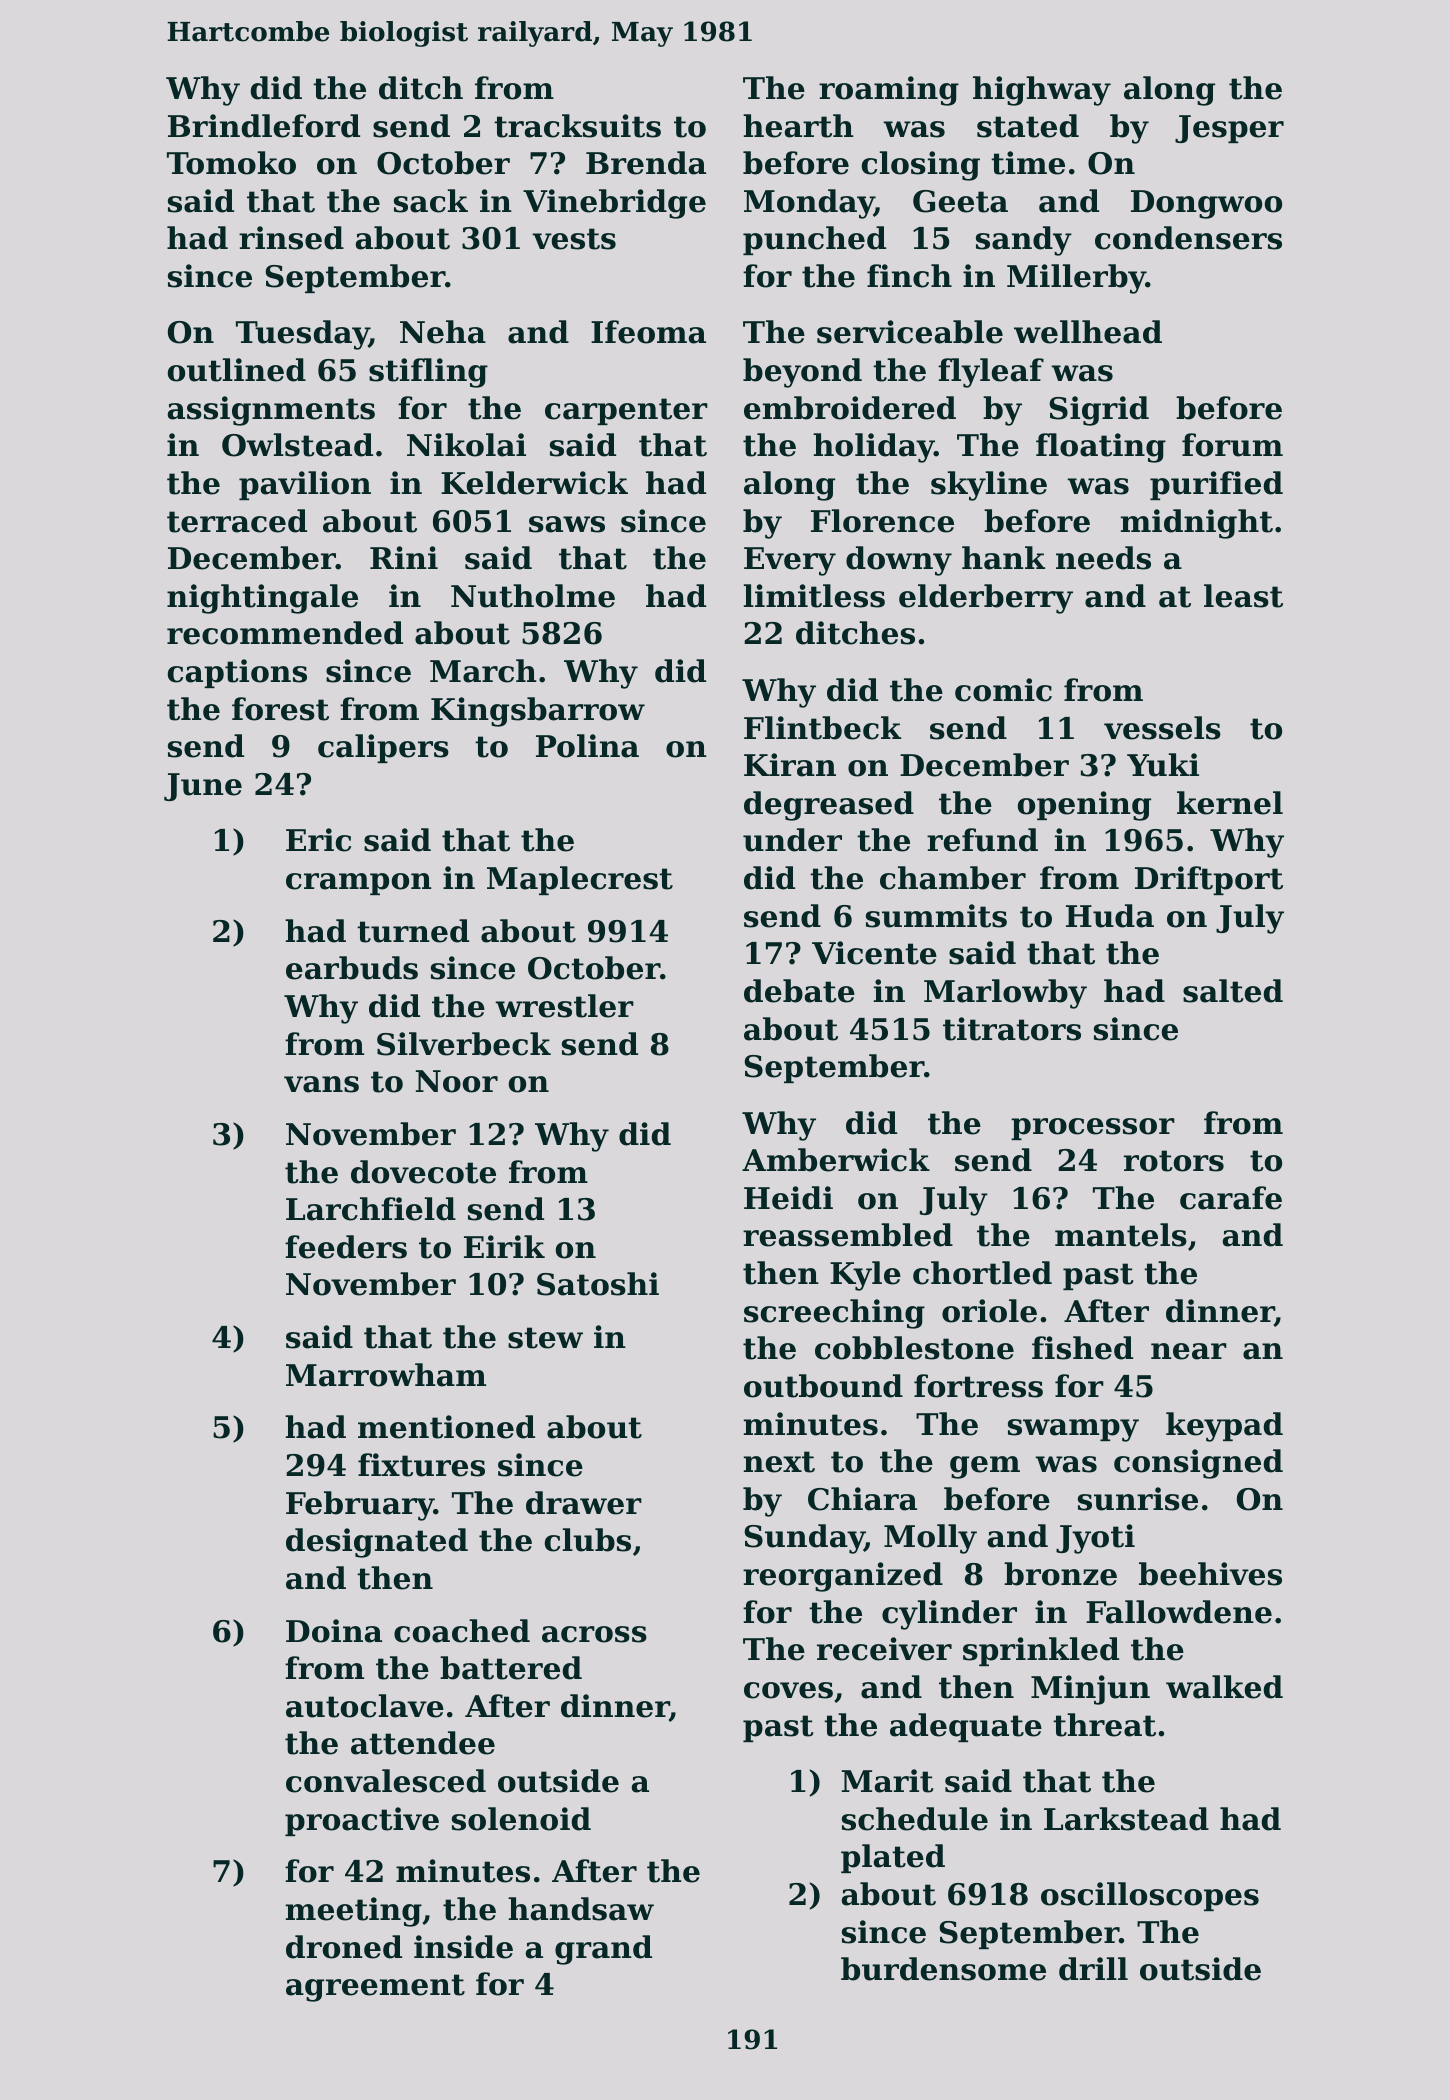 This image has width=1450, height=2100. I want to click on Geeta, so click(960, 201).
